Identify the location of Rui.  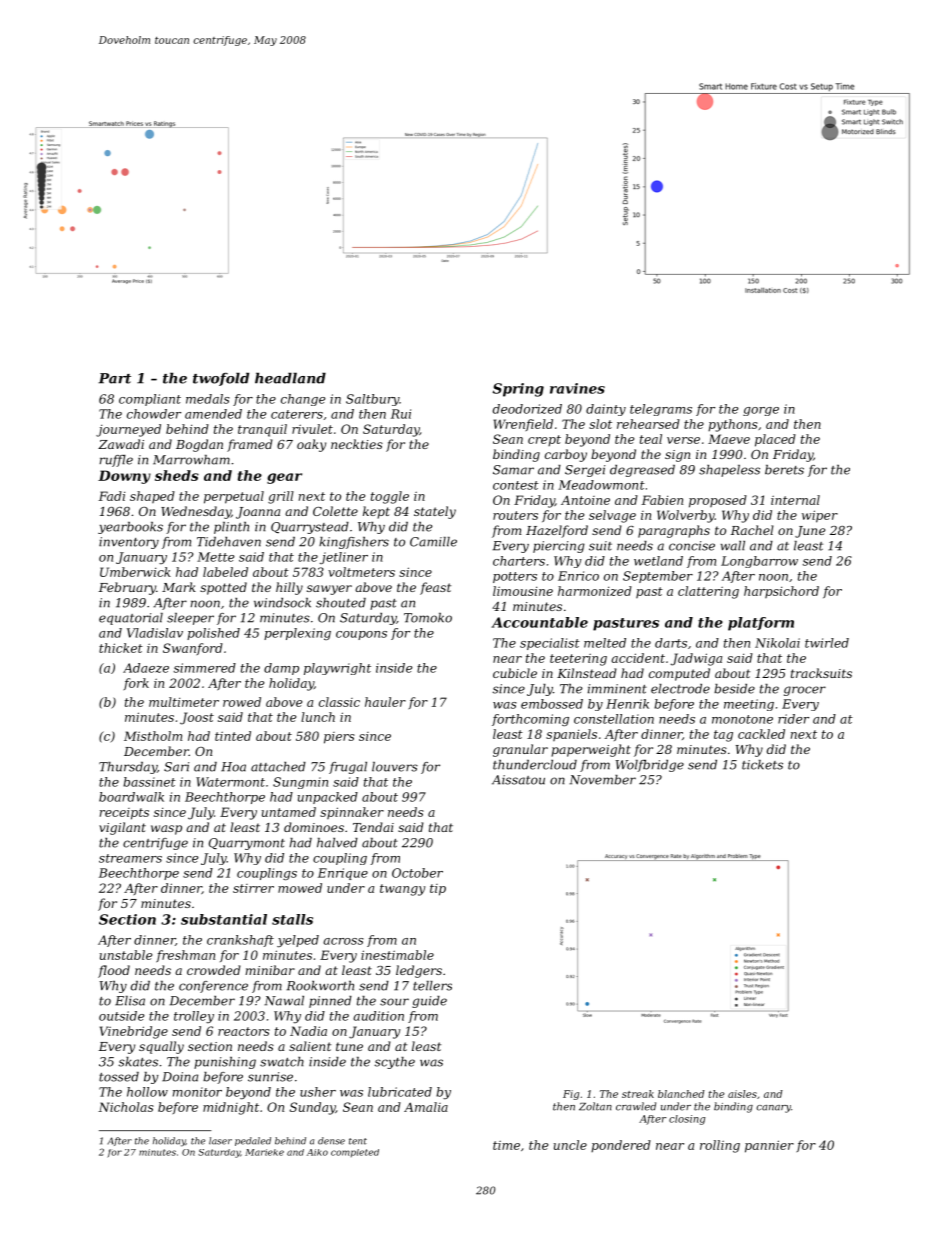
(401, 414).
